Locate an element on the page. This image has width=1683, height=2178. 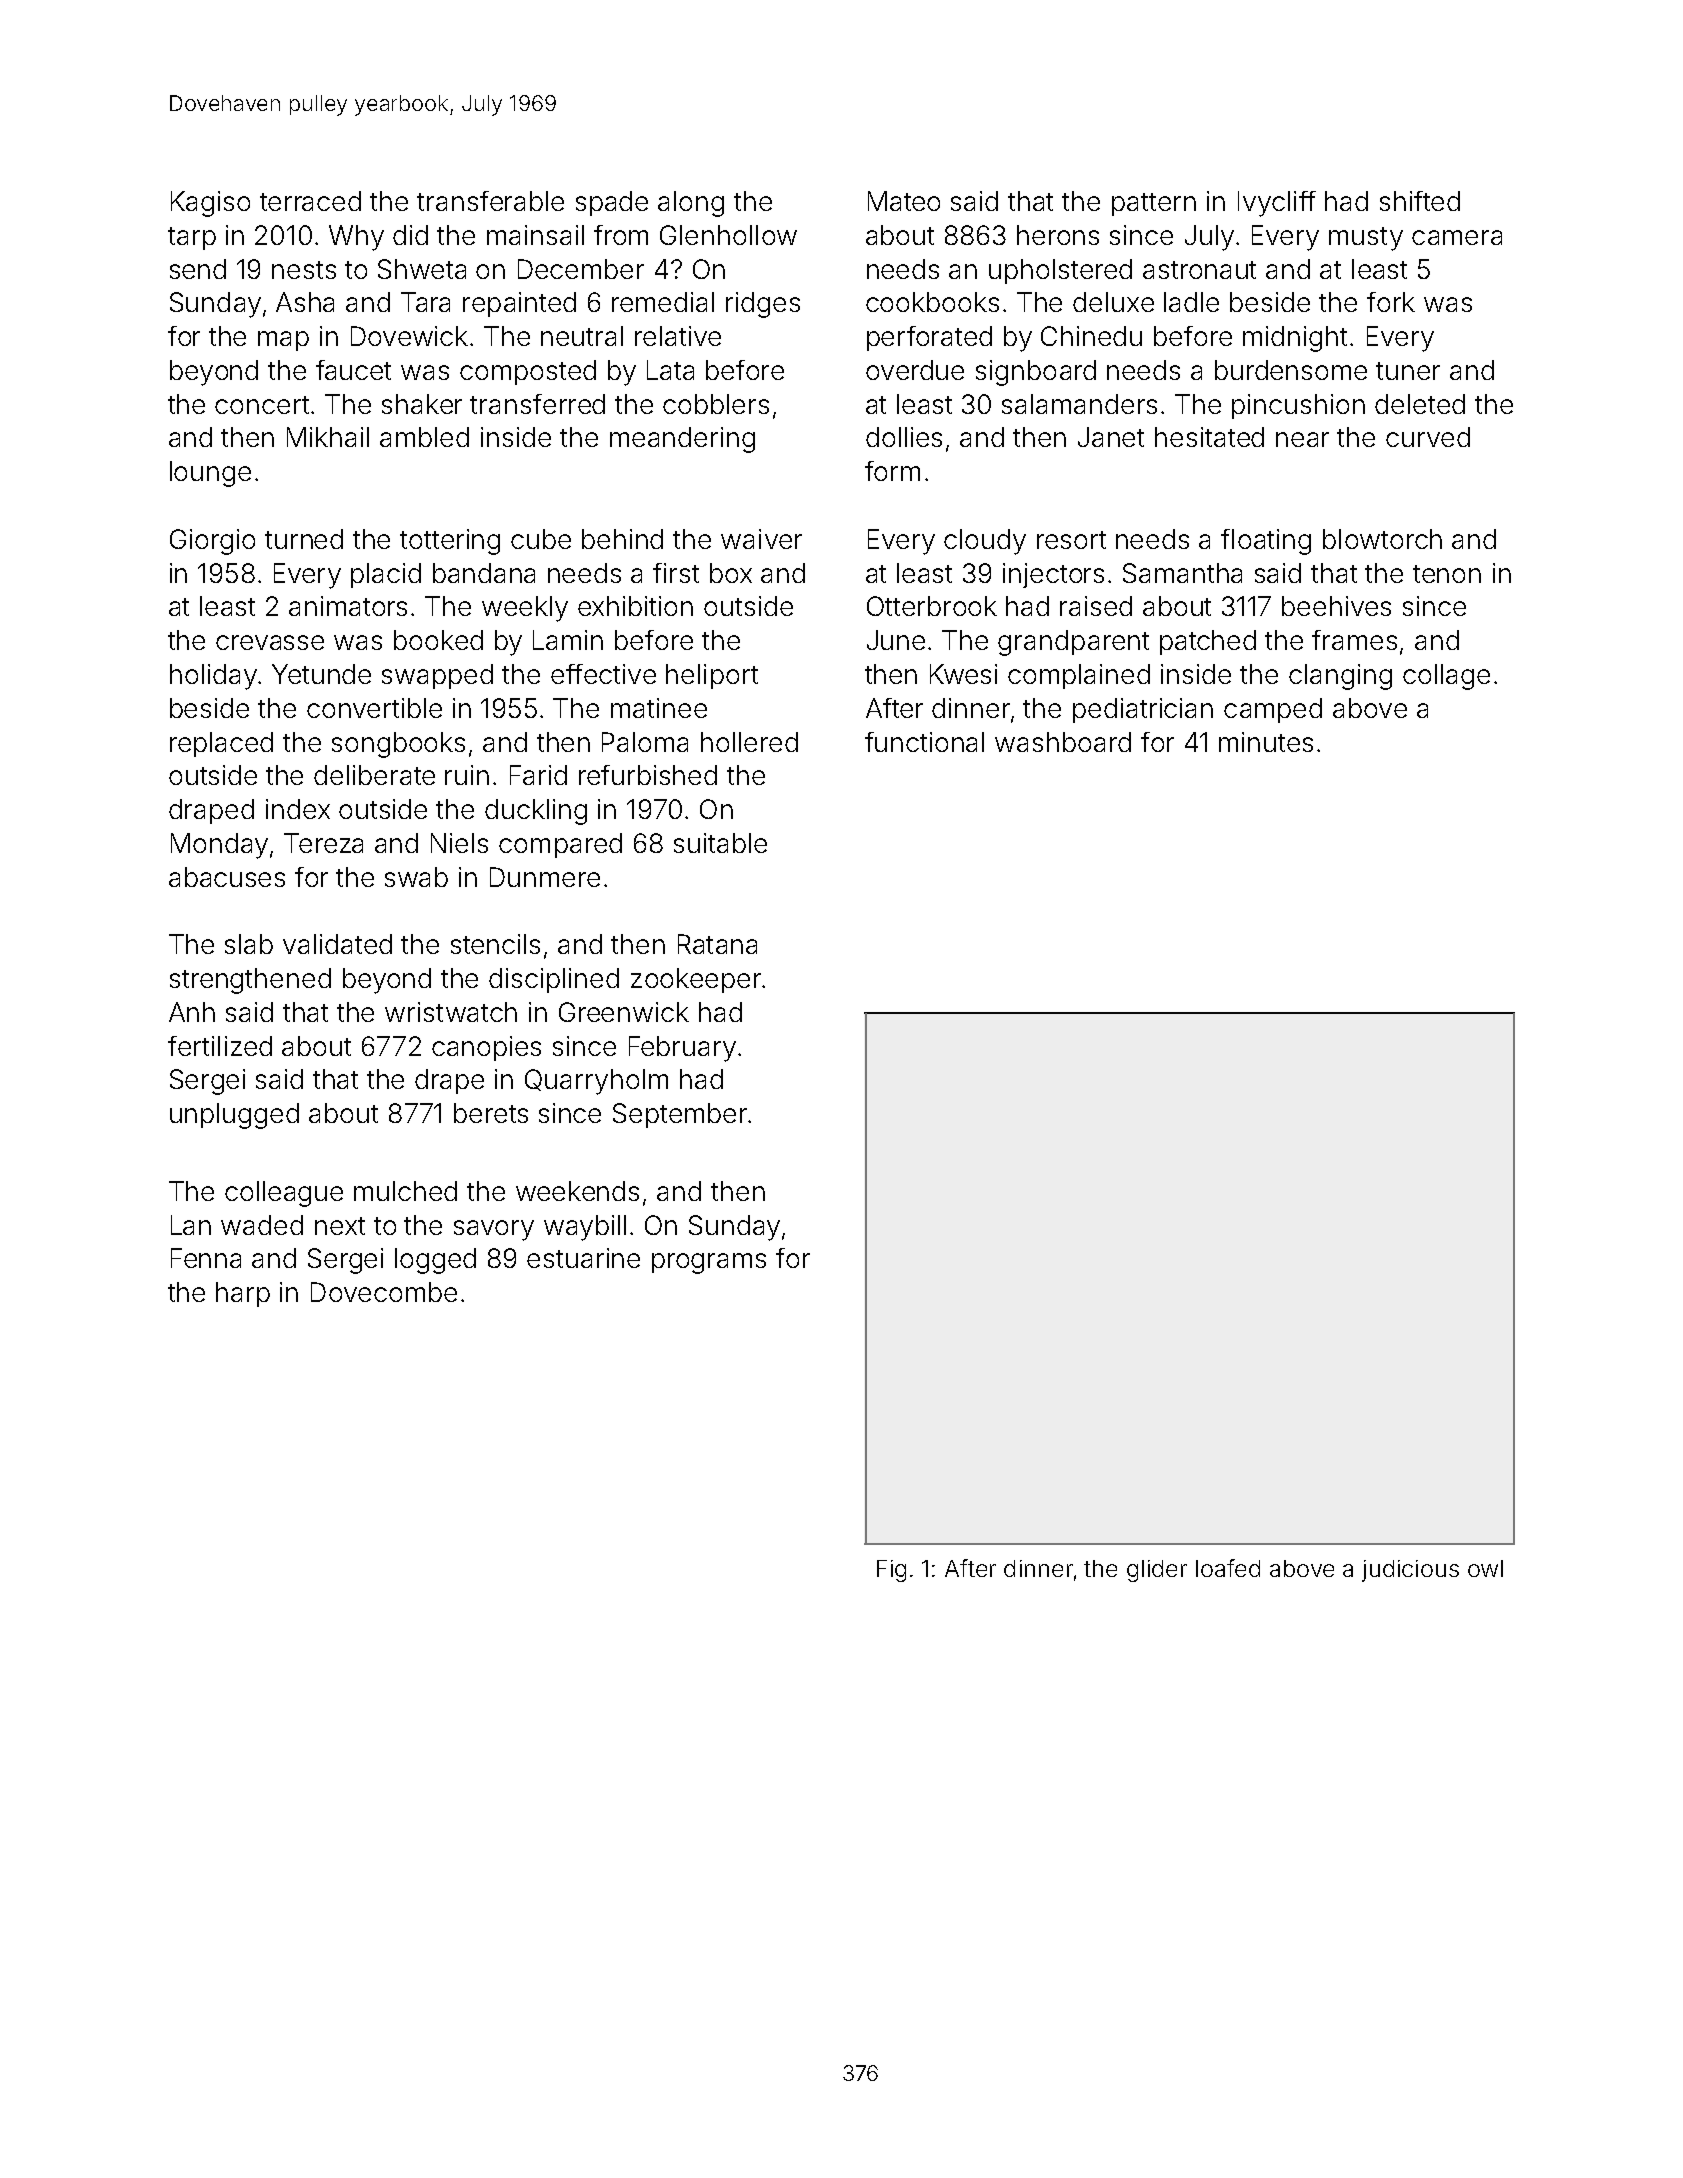
Glenhollow is located at coordinates (728, 235).
